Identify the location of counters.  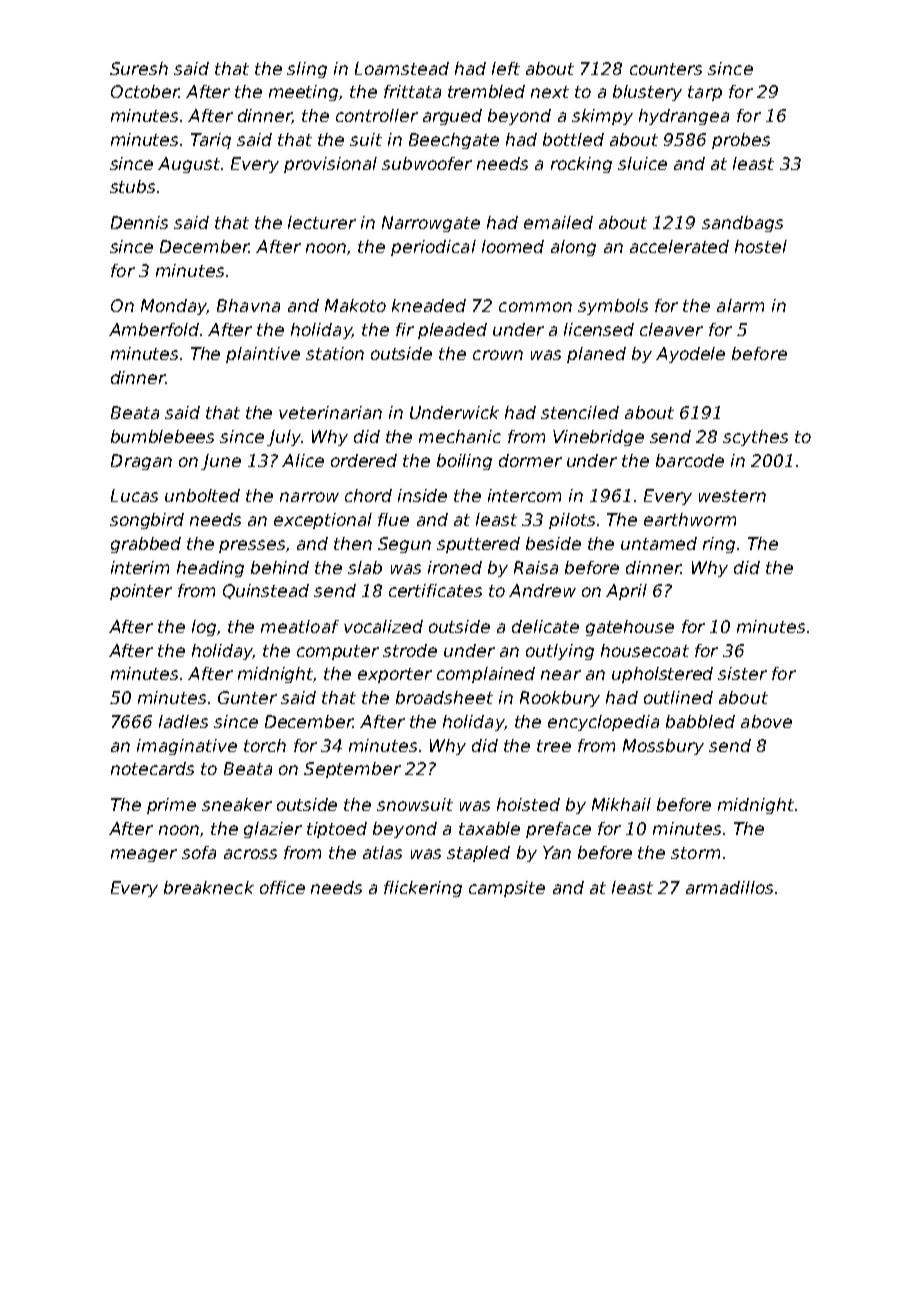
(666, 69).
